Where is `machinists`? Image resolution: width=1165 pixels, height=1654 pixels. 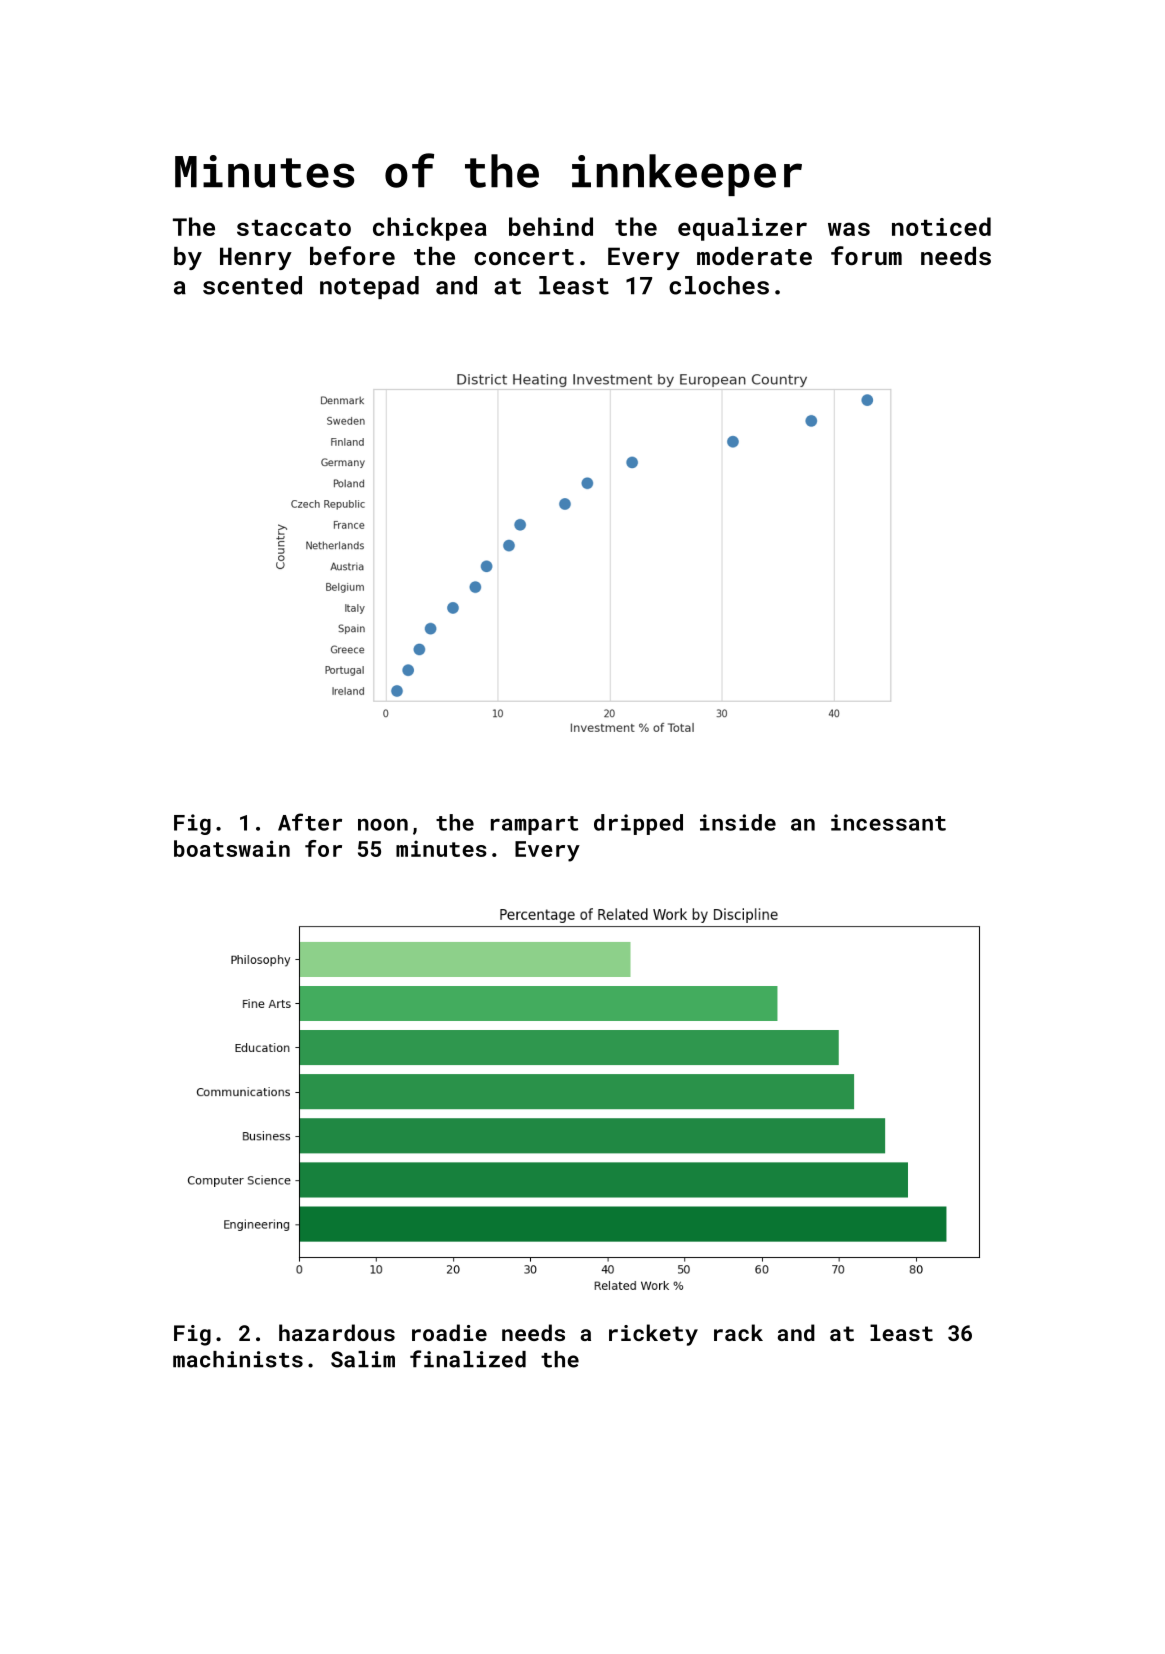 machinists is located at coordinates (238, 1359).
